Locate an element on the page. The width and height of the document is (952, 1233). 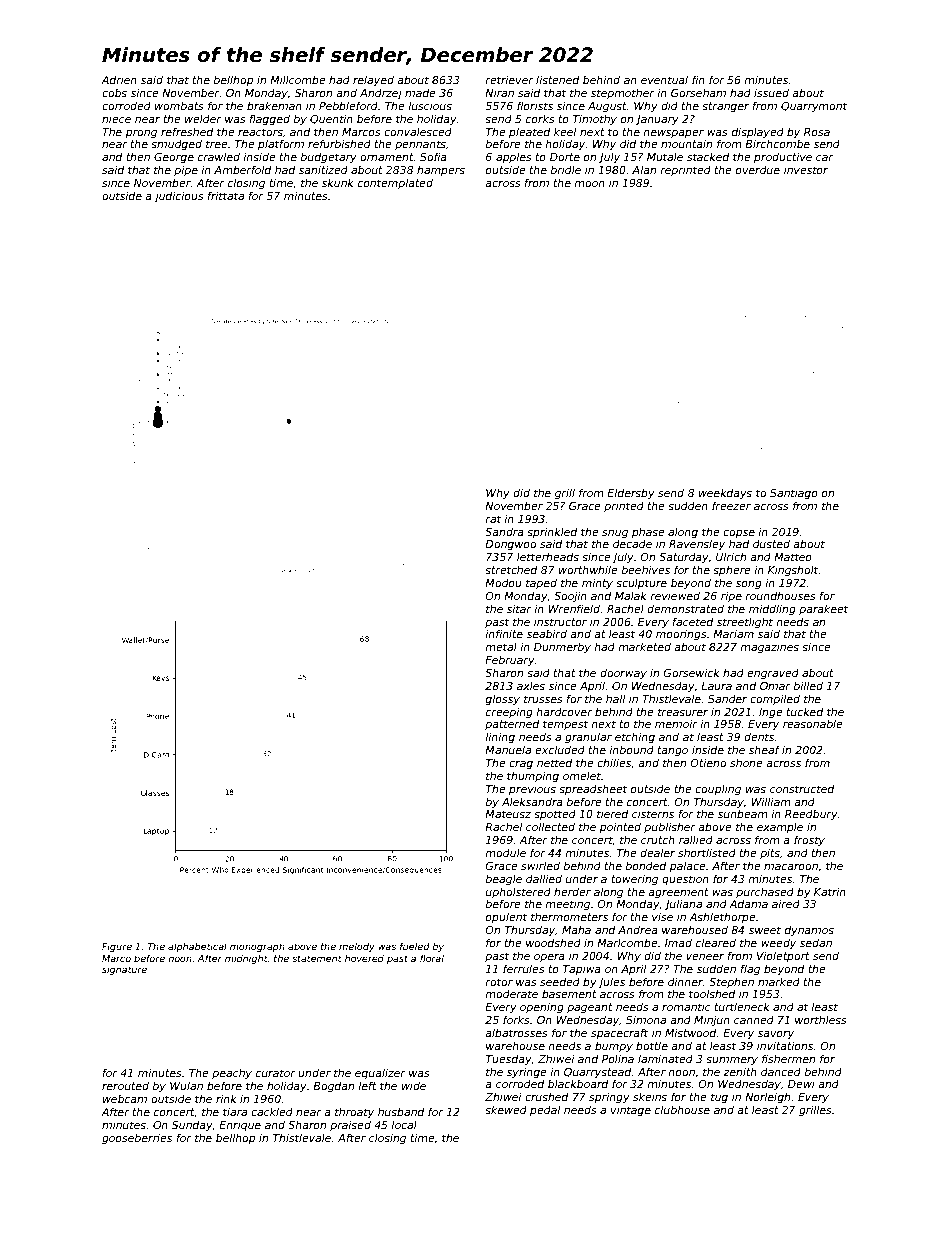
Matteo is located at coordinates (793, 557).
